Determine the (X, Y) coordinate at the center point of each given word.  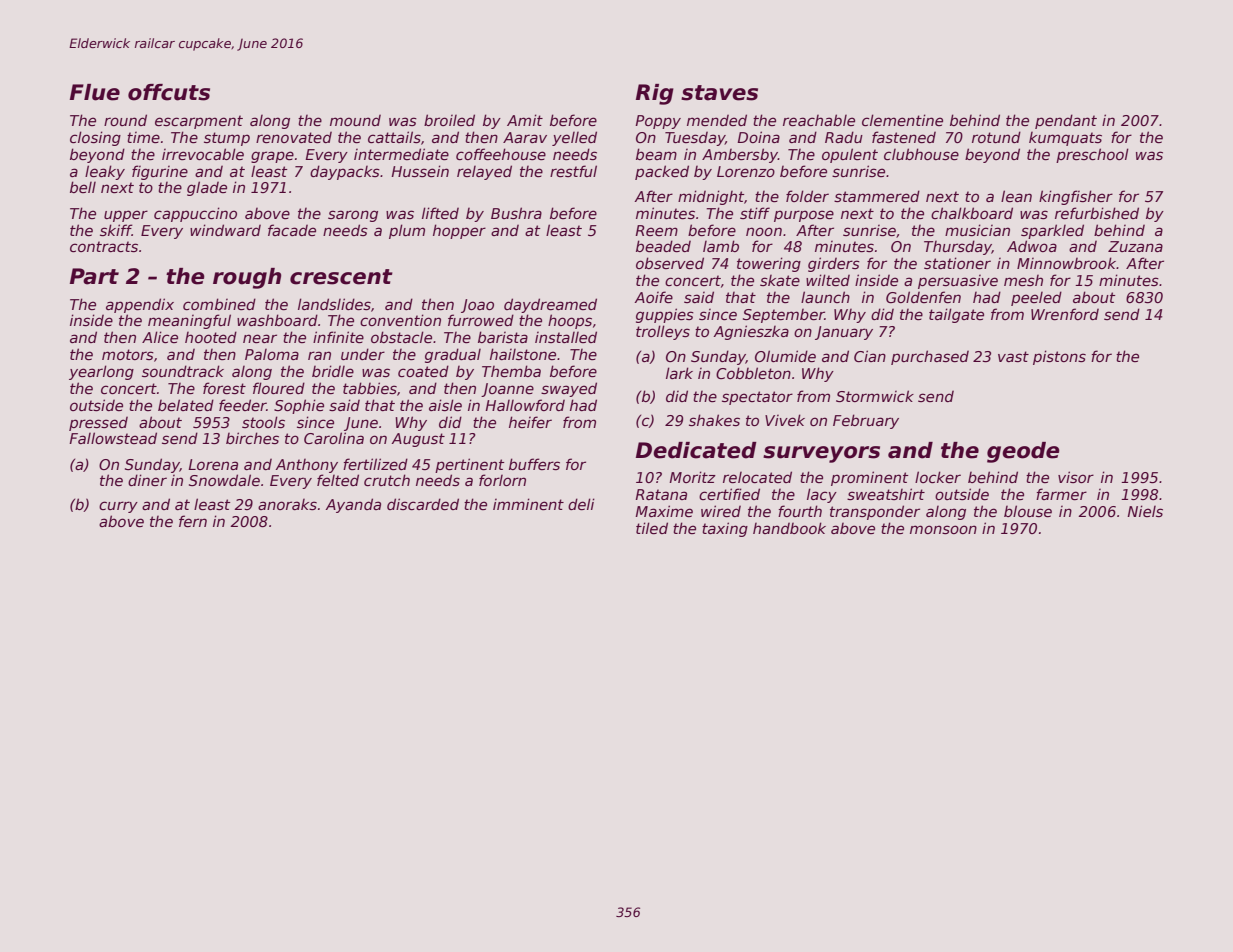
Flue (95, 92)
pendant (1066, 121)
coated (423, 371)
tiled (652, 528)
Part (94, 276)
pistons (1059, 357)
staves (719, 93)
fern (193, 521)
